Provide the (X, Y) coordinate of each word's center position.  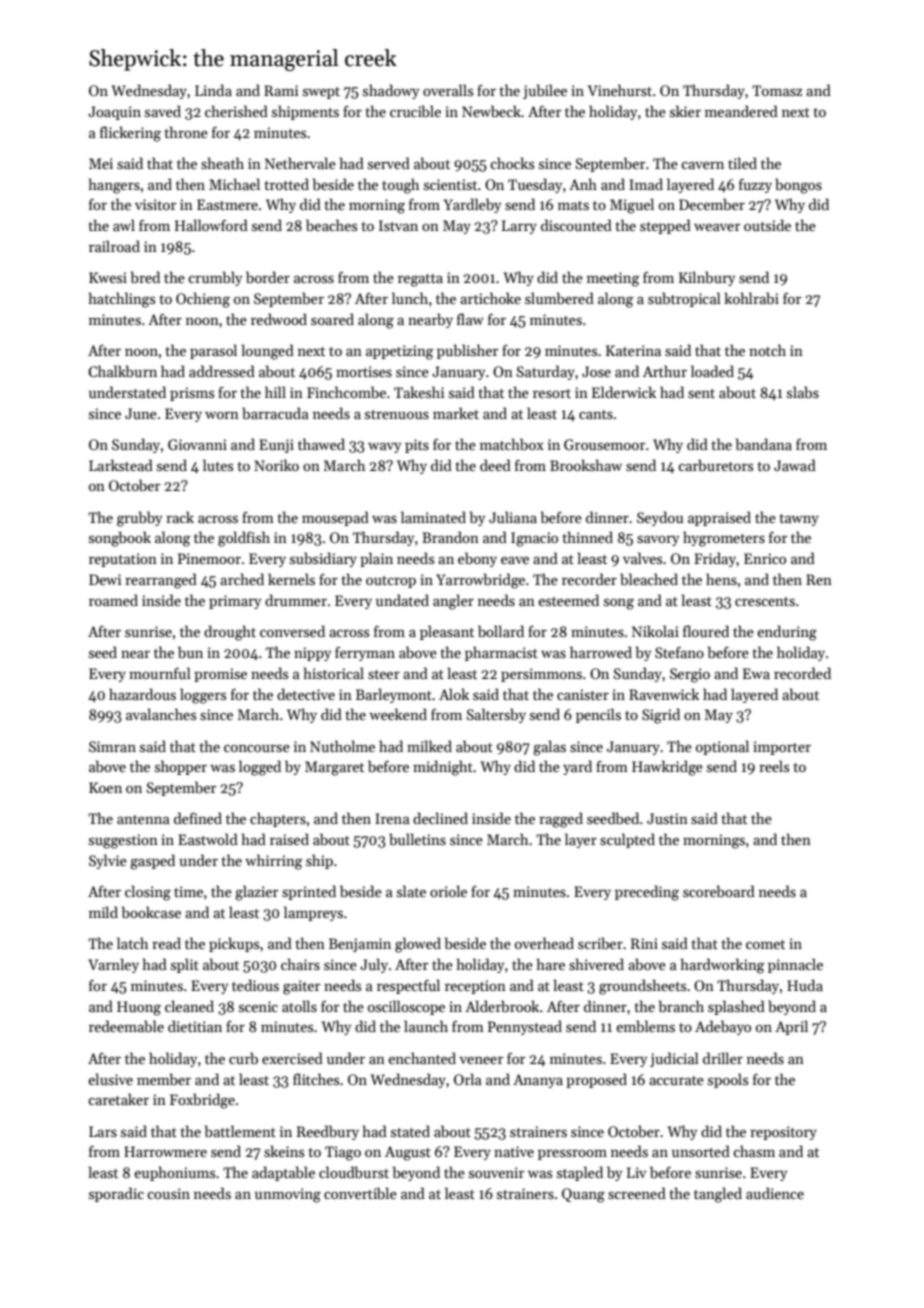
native (514, 1151)
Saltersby (496, 715)
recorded (802, 673)
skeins (284, 1151)
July (374, 965)
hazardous (142, 694)
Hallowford (211, 225)
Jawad (795, 465)
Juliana (513, 517)
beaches (331, 225)
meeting (613, 279)
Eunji (276, 446)
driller (723, 1058)
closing (148, 893)
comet (765, 944)
